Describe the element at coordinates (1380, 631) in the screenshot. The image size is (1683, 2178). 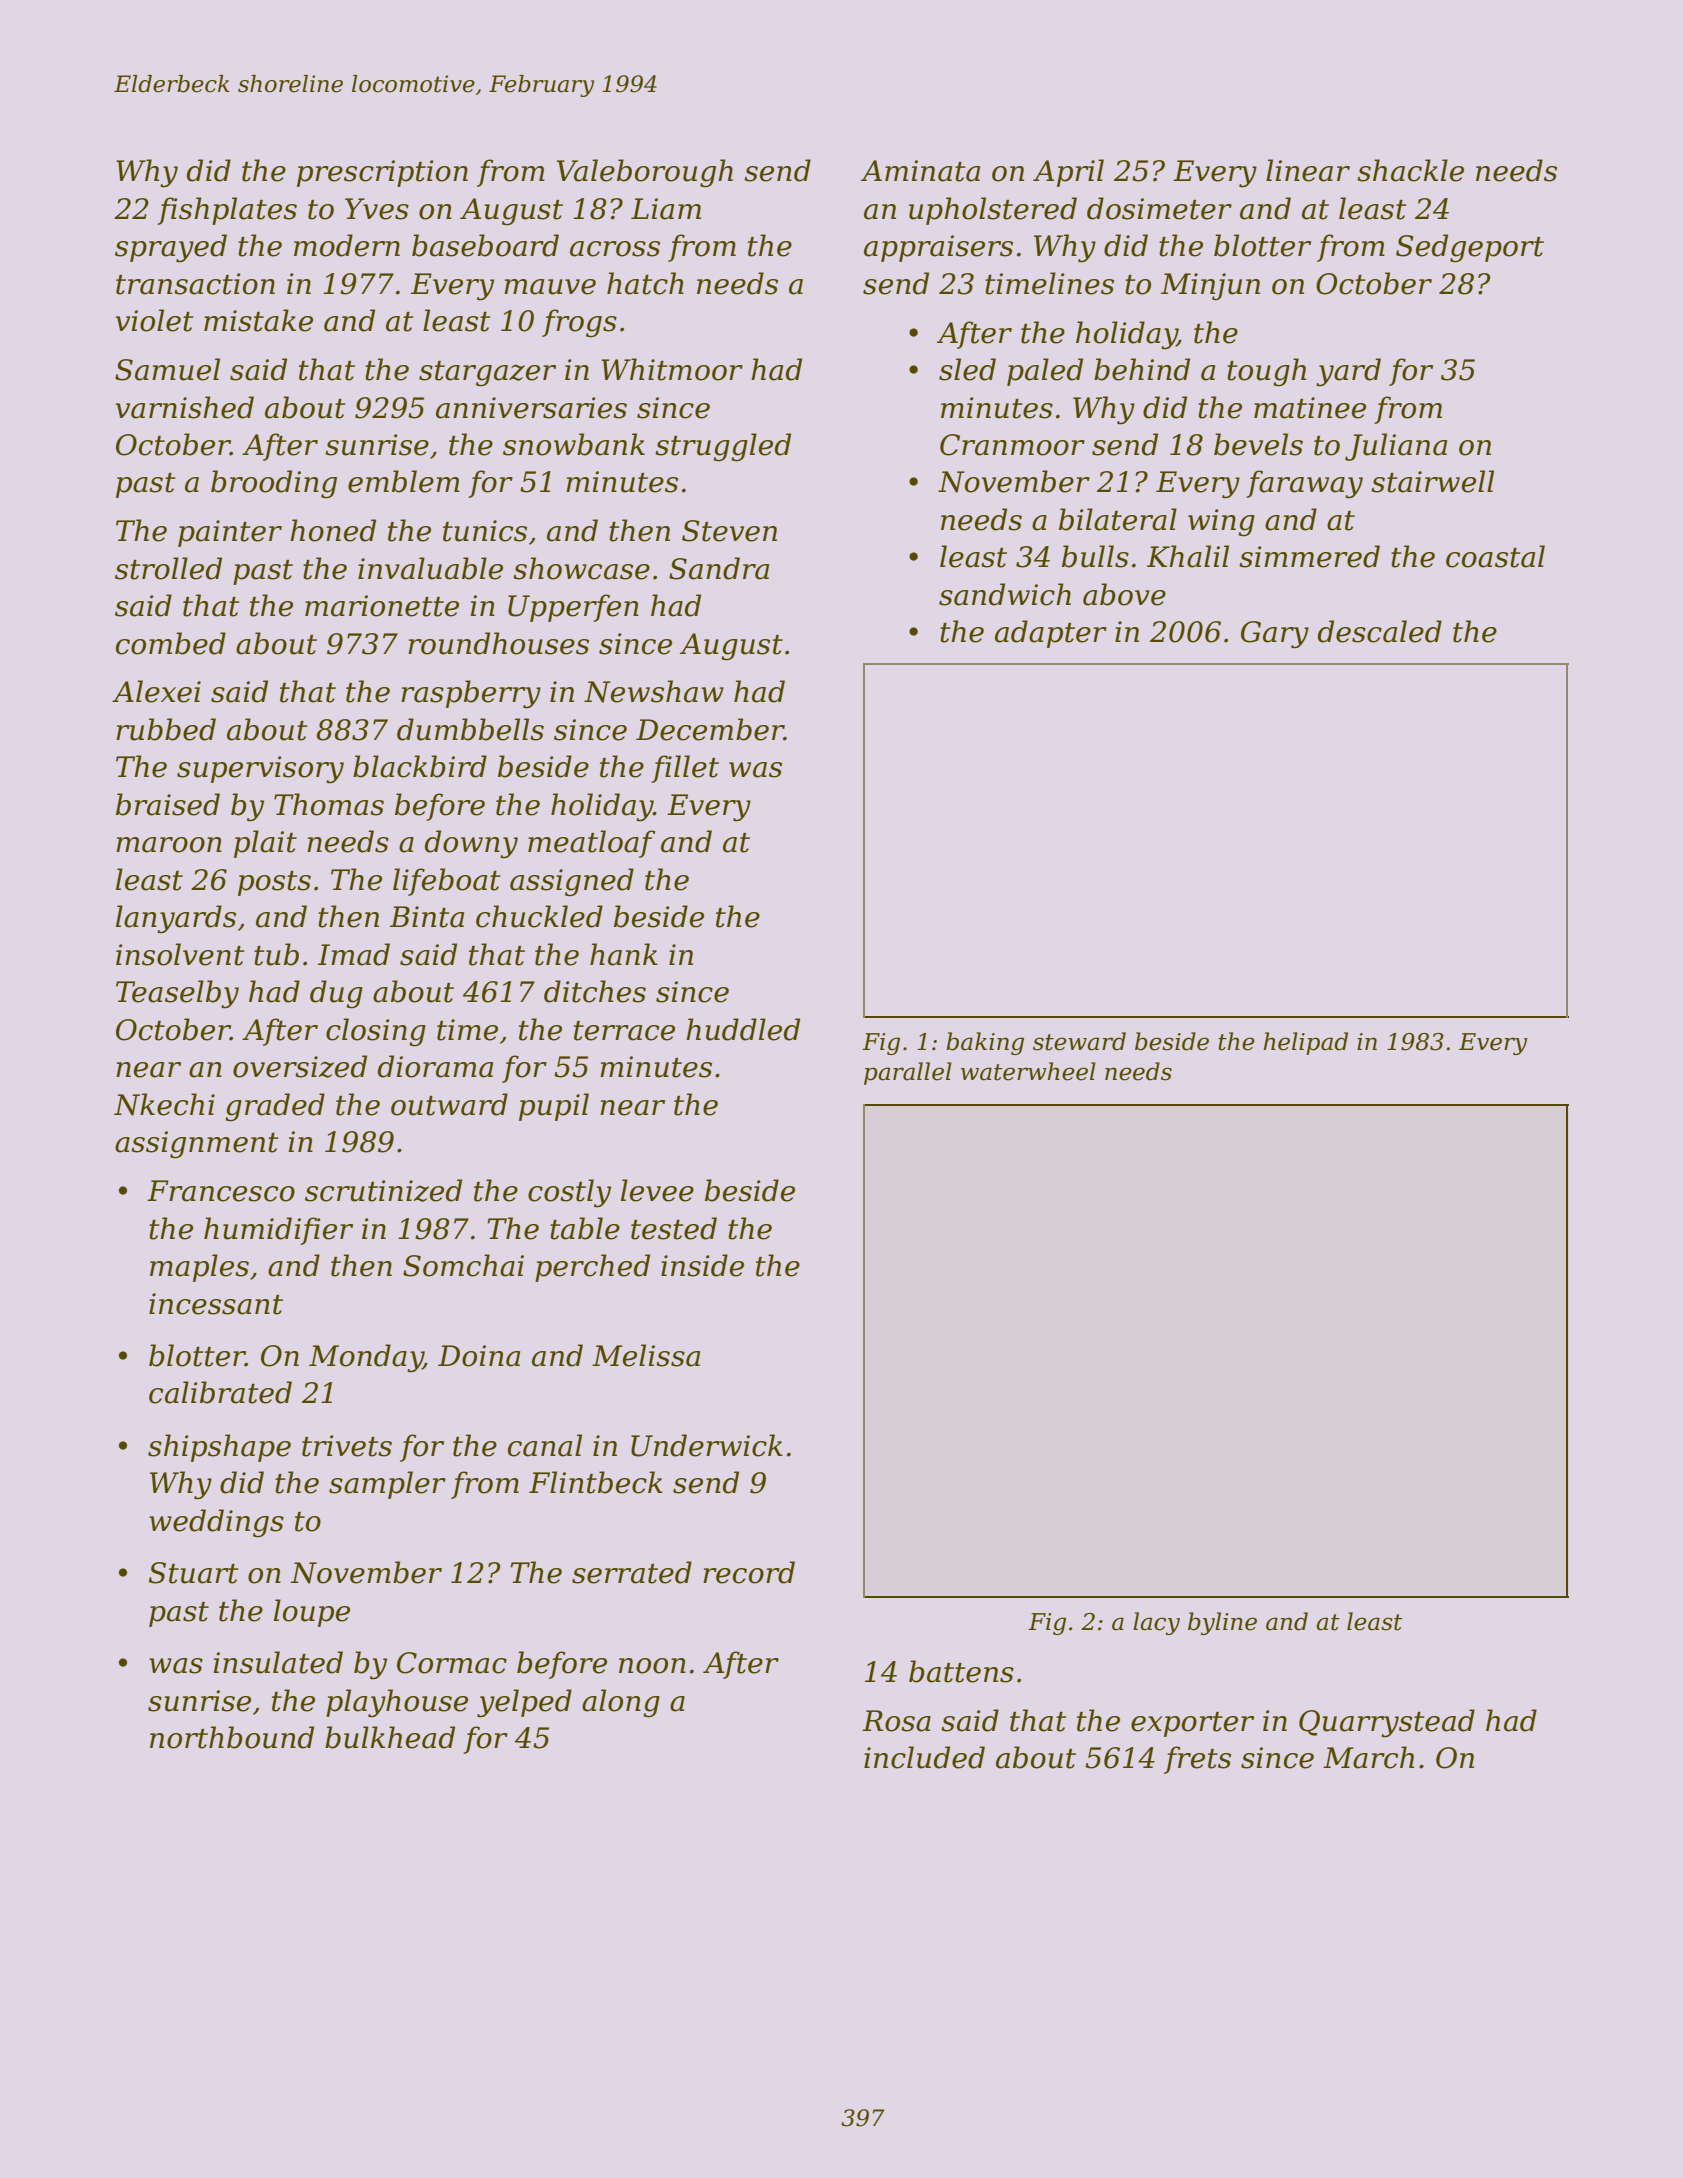
I see `descaled` at that location.
